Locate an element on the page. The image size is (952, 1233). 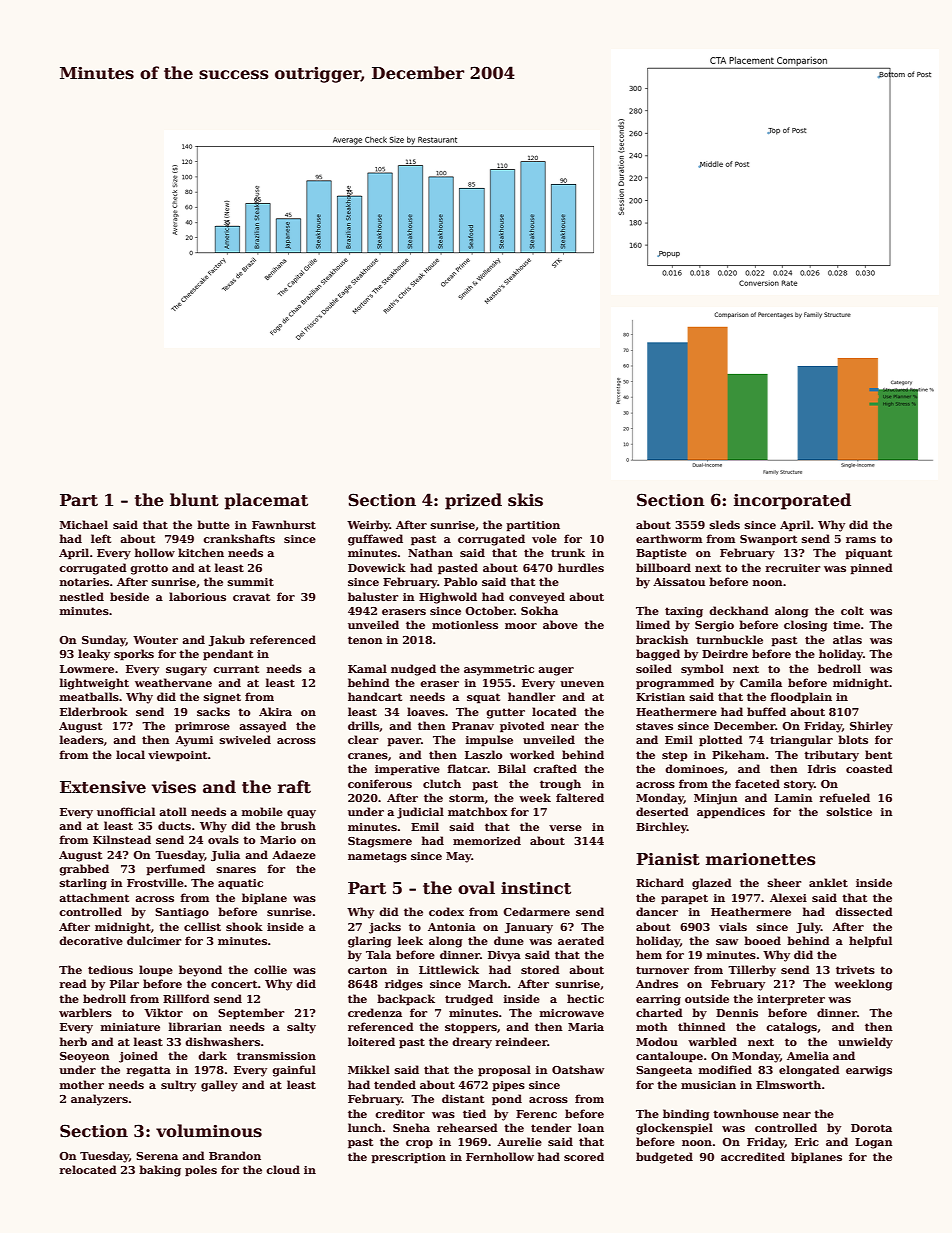
piquant is located at coordinates (868, 554).
